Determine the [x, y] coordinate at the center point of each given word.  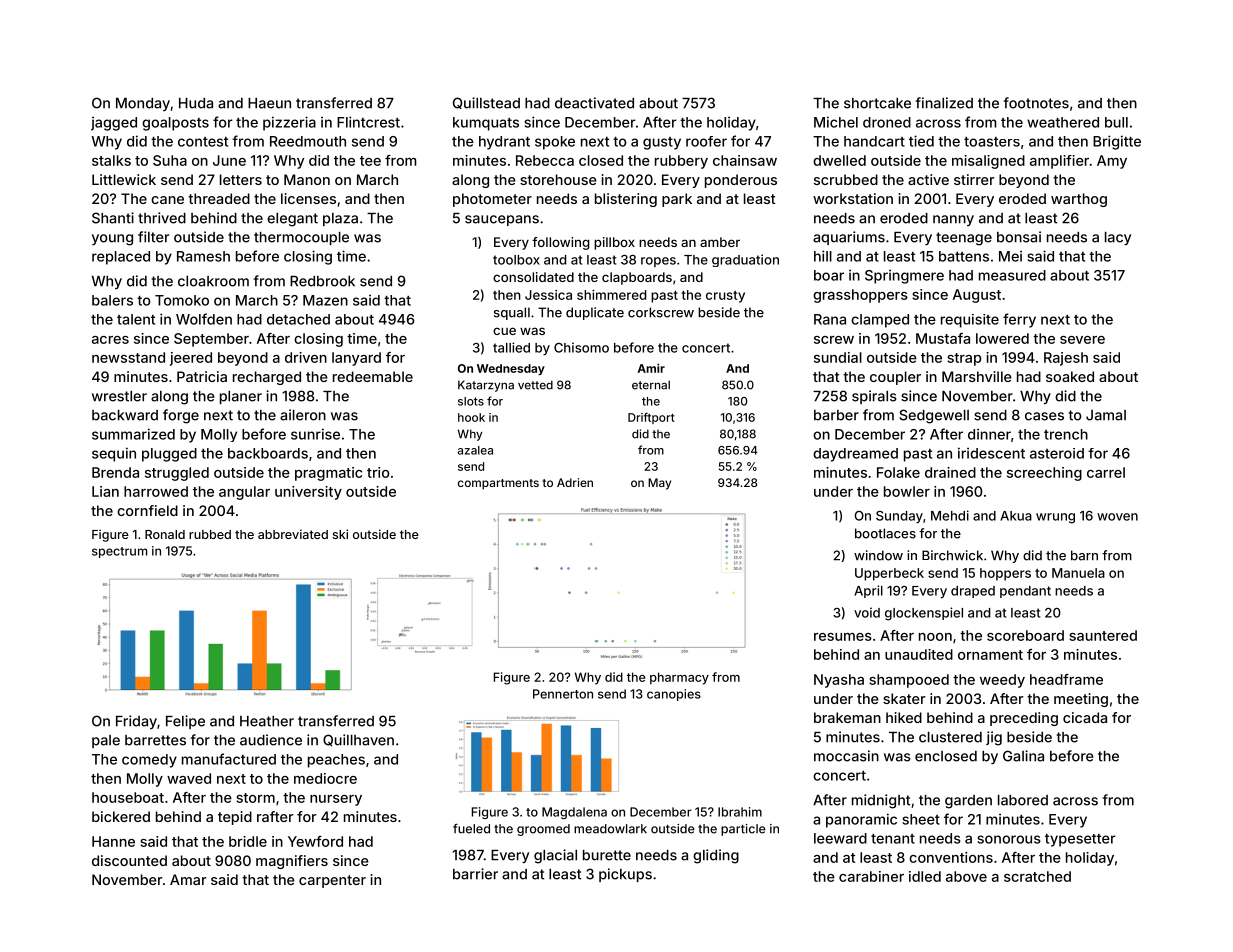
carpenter [332, 881]
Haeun [269, 103]
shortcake [877, 103]
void [867, 612]
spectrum [119, 552]
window [878, 555]
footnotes [1036, 103]
